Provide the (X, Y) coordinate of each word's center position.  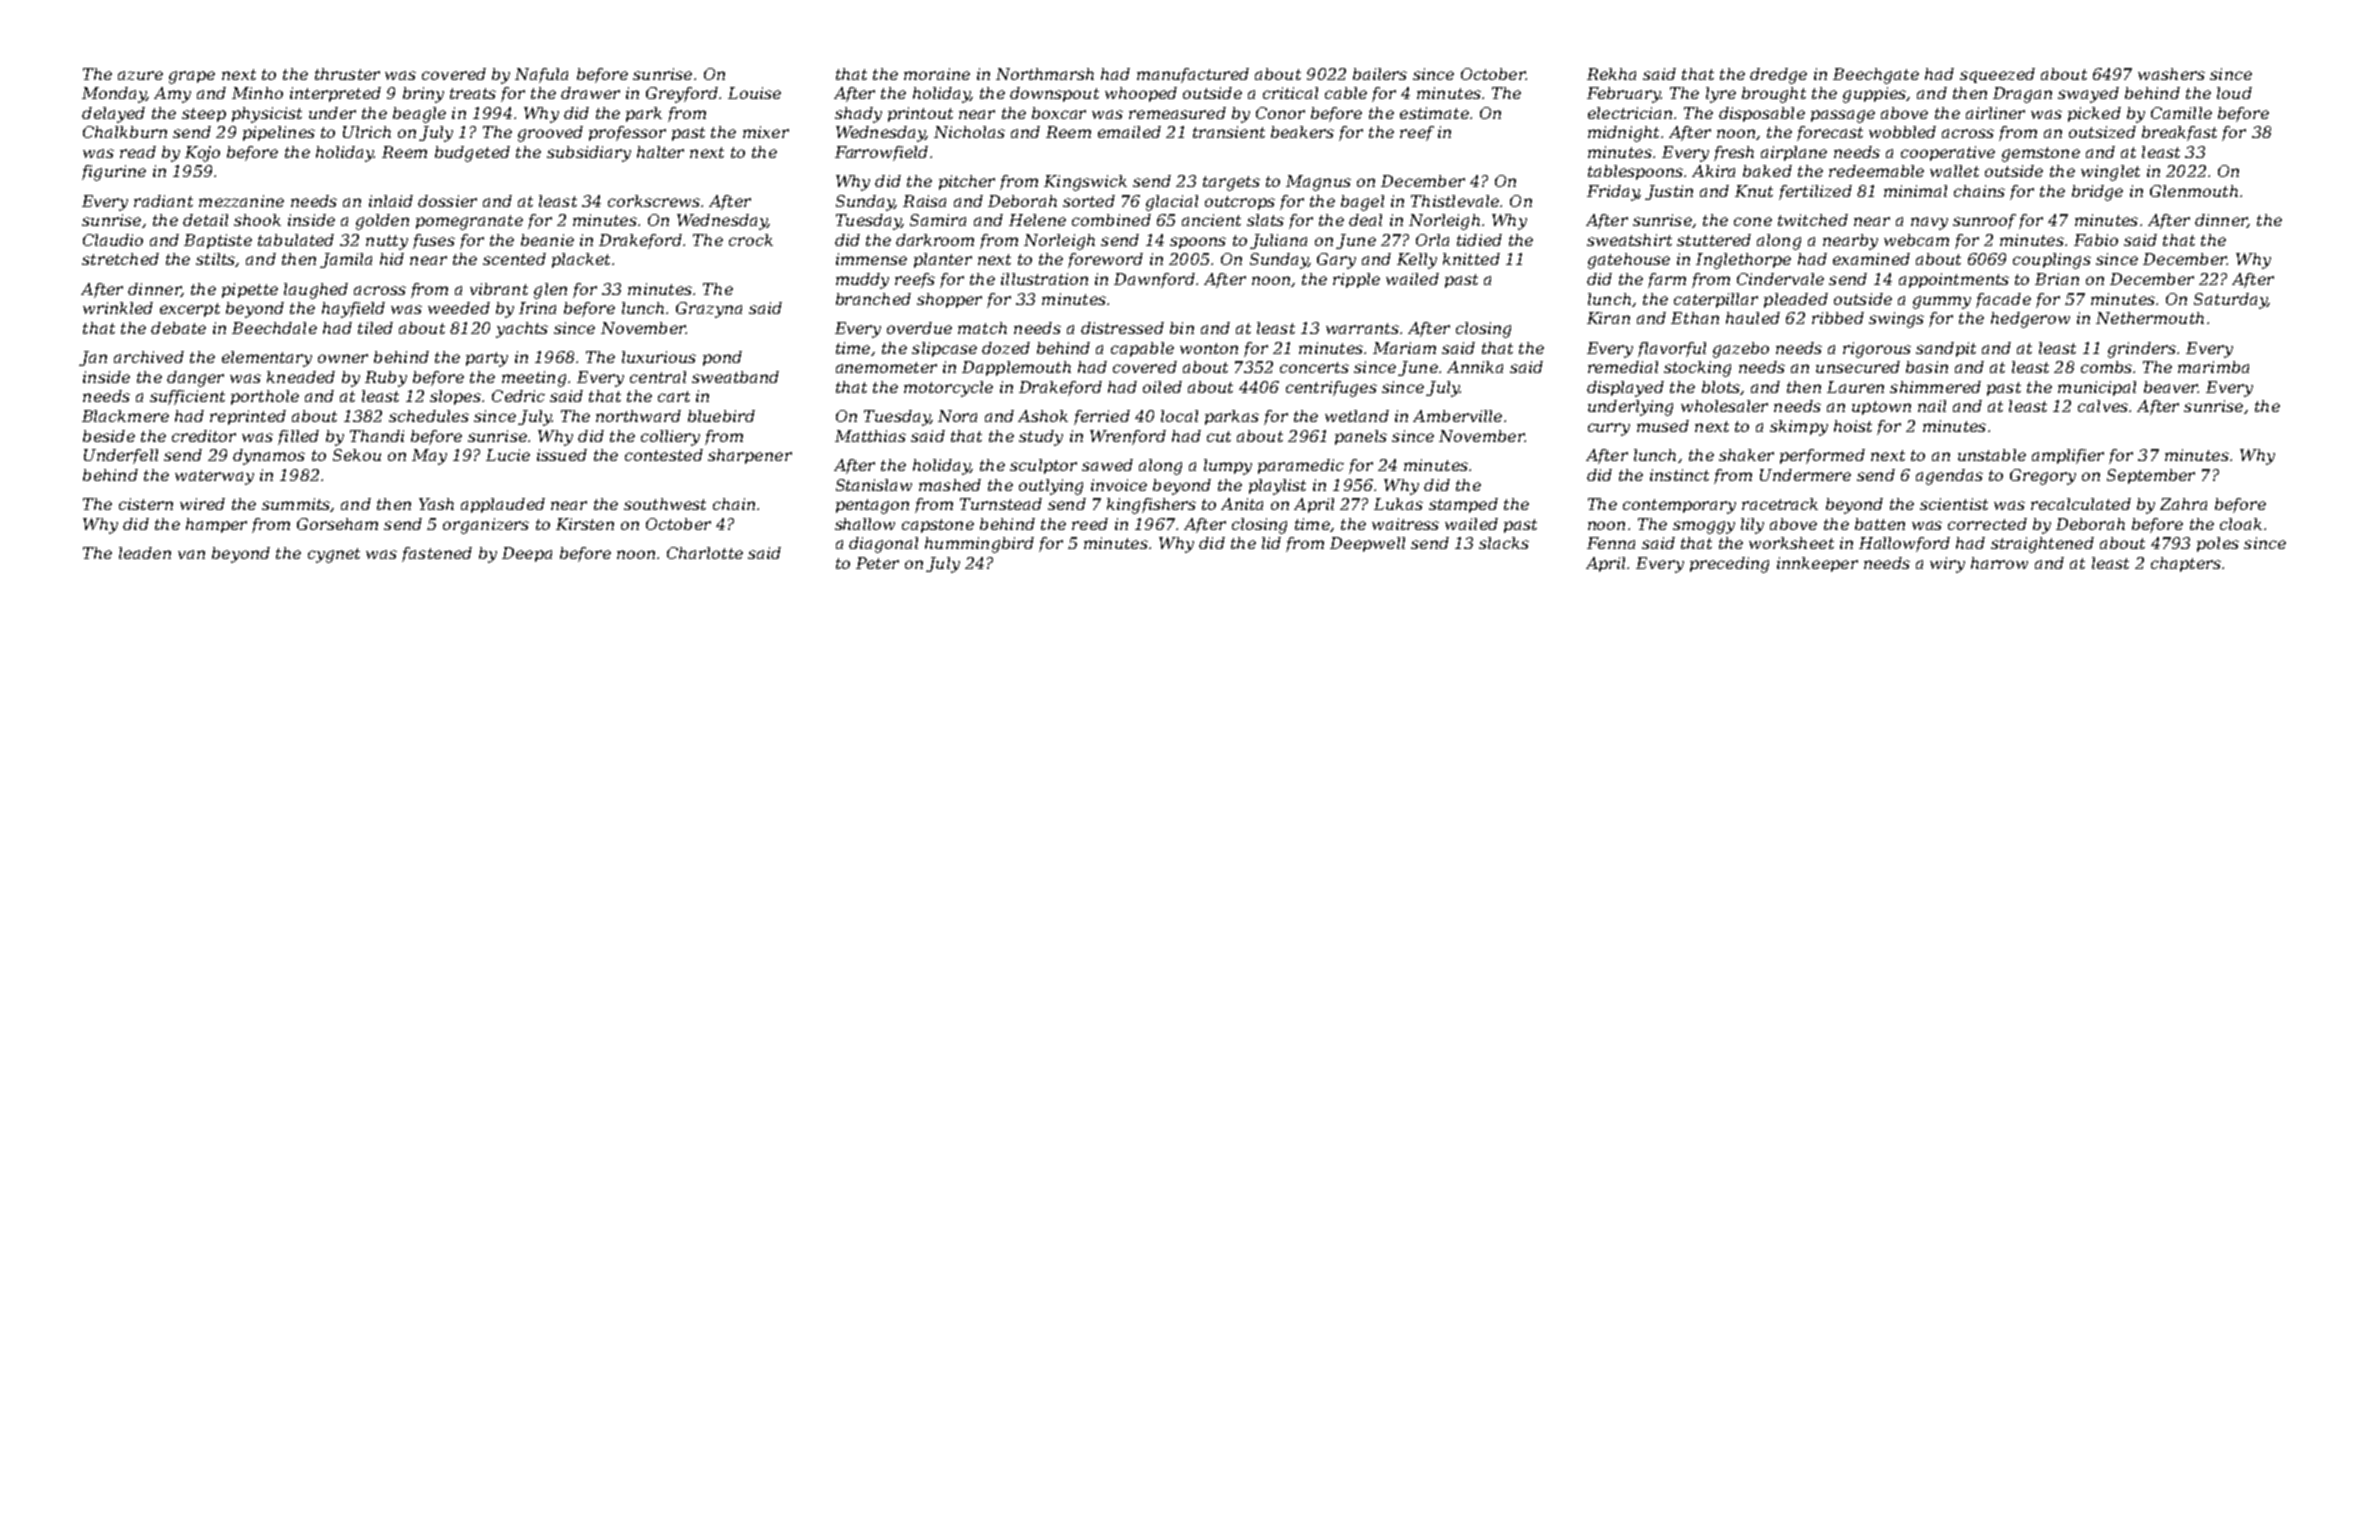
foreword (1105, 260)
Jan (93, 358)
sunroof (1984, 221)
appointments (1954, 280)
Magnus (1318, 183)
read (138, 152)
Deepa (527, 554)
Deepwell (1367, 544)
